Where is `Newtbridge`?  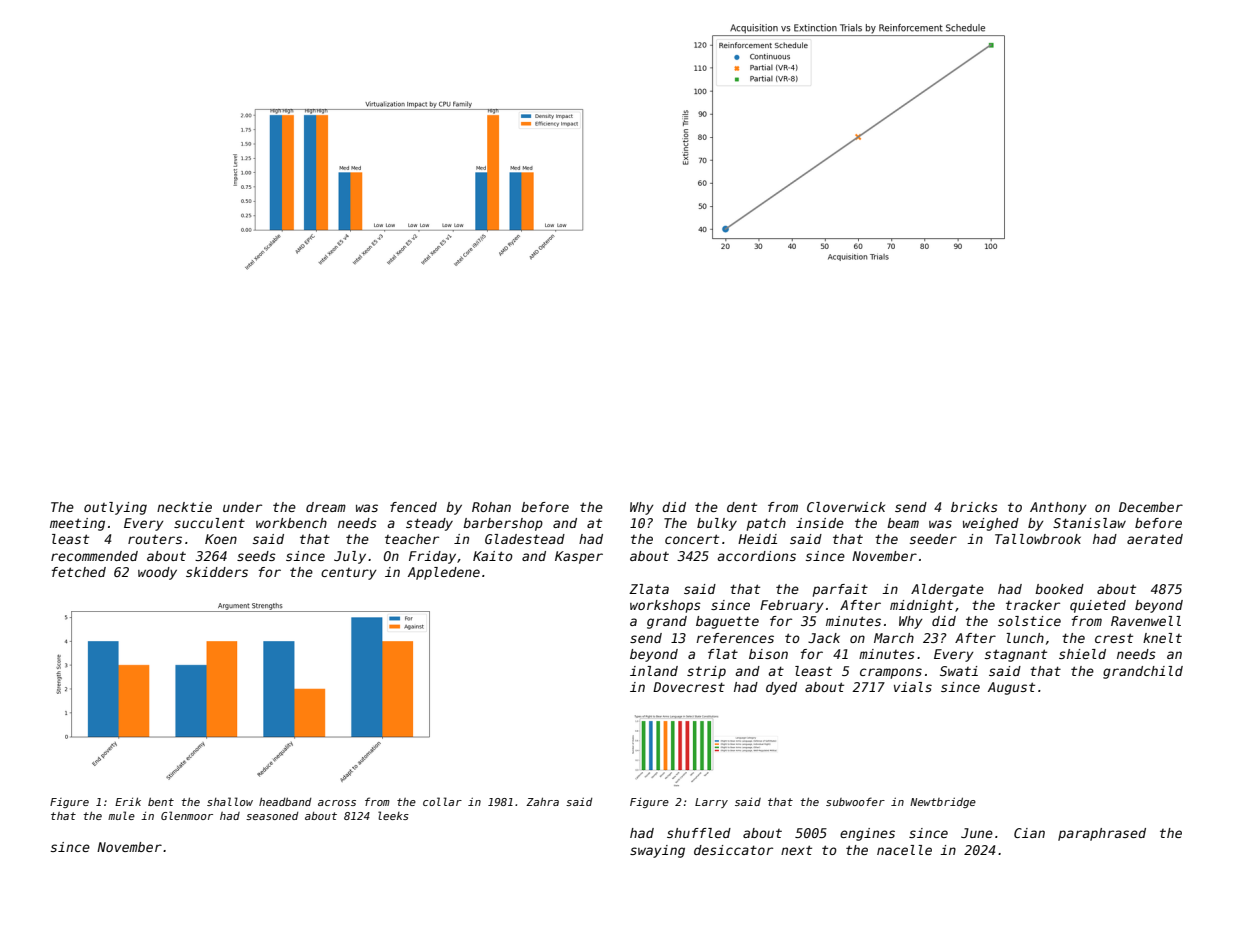 Newtbridge is located at coordinates (943, 803).
